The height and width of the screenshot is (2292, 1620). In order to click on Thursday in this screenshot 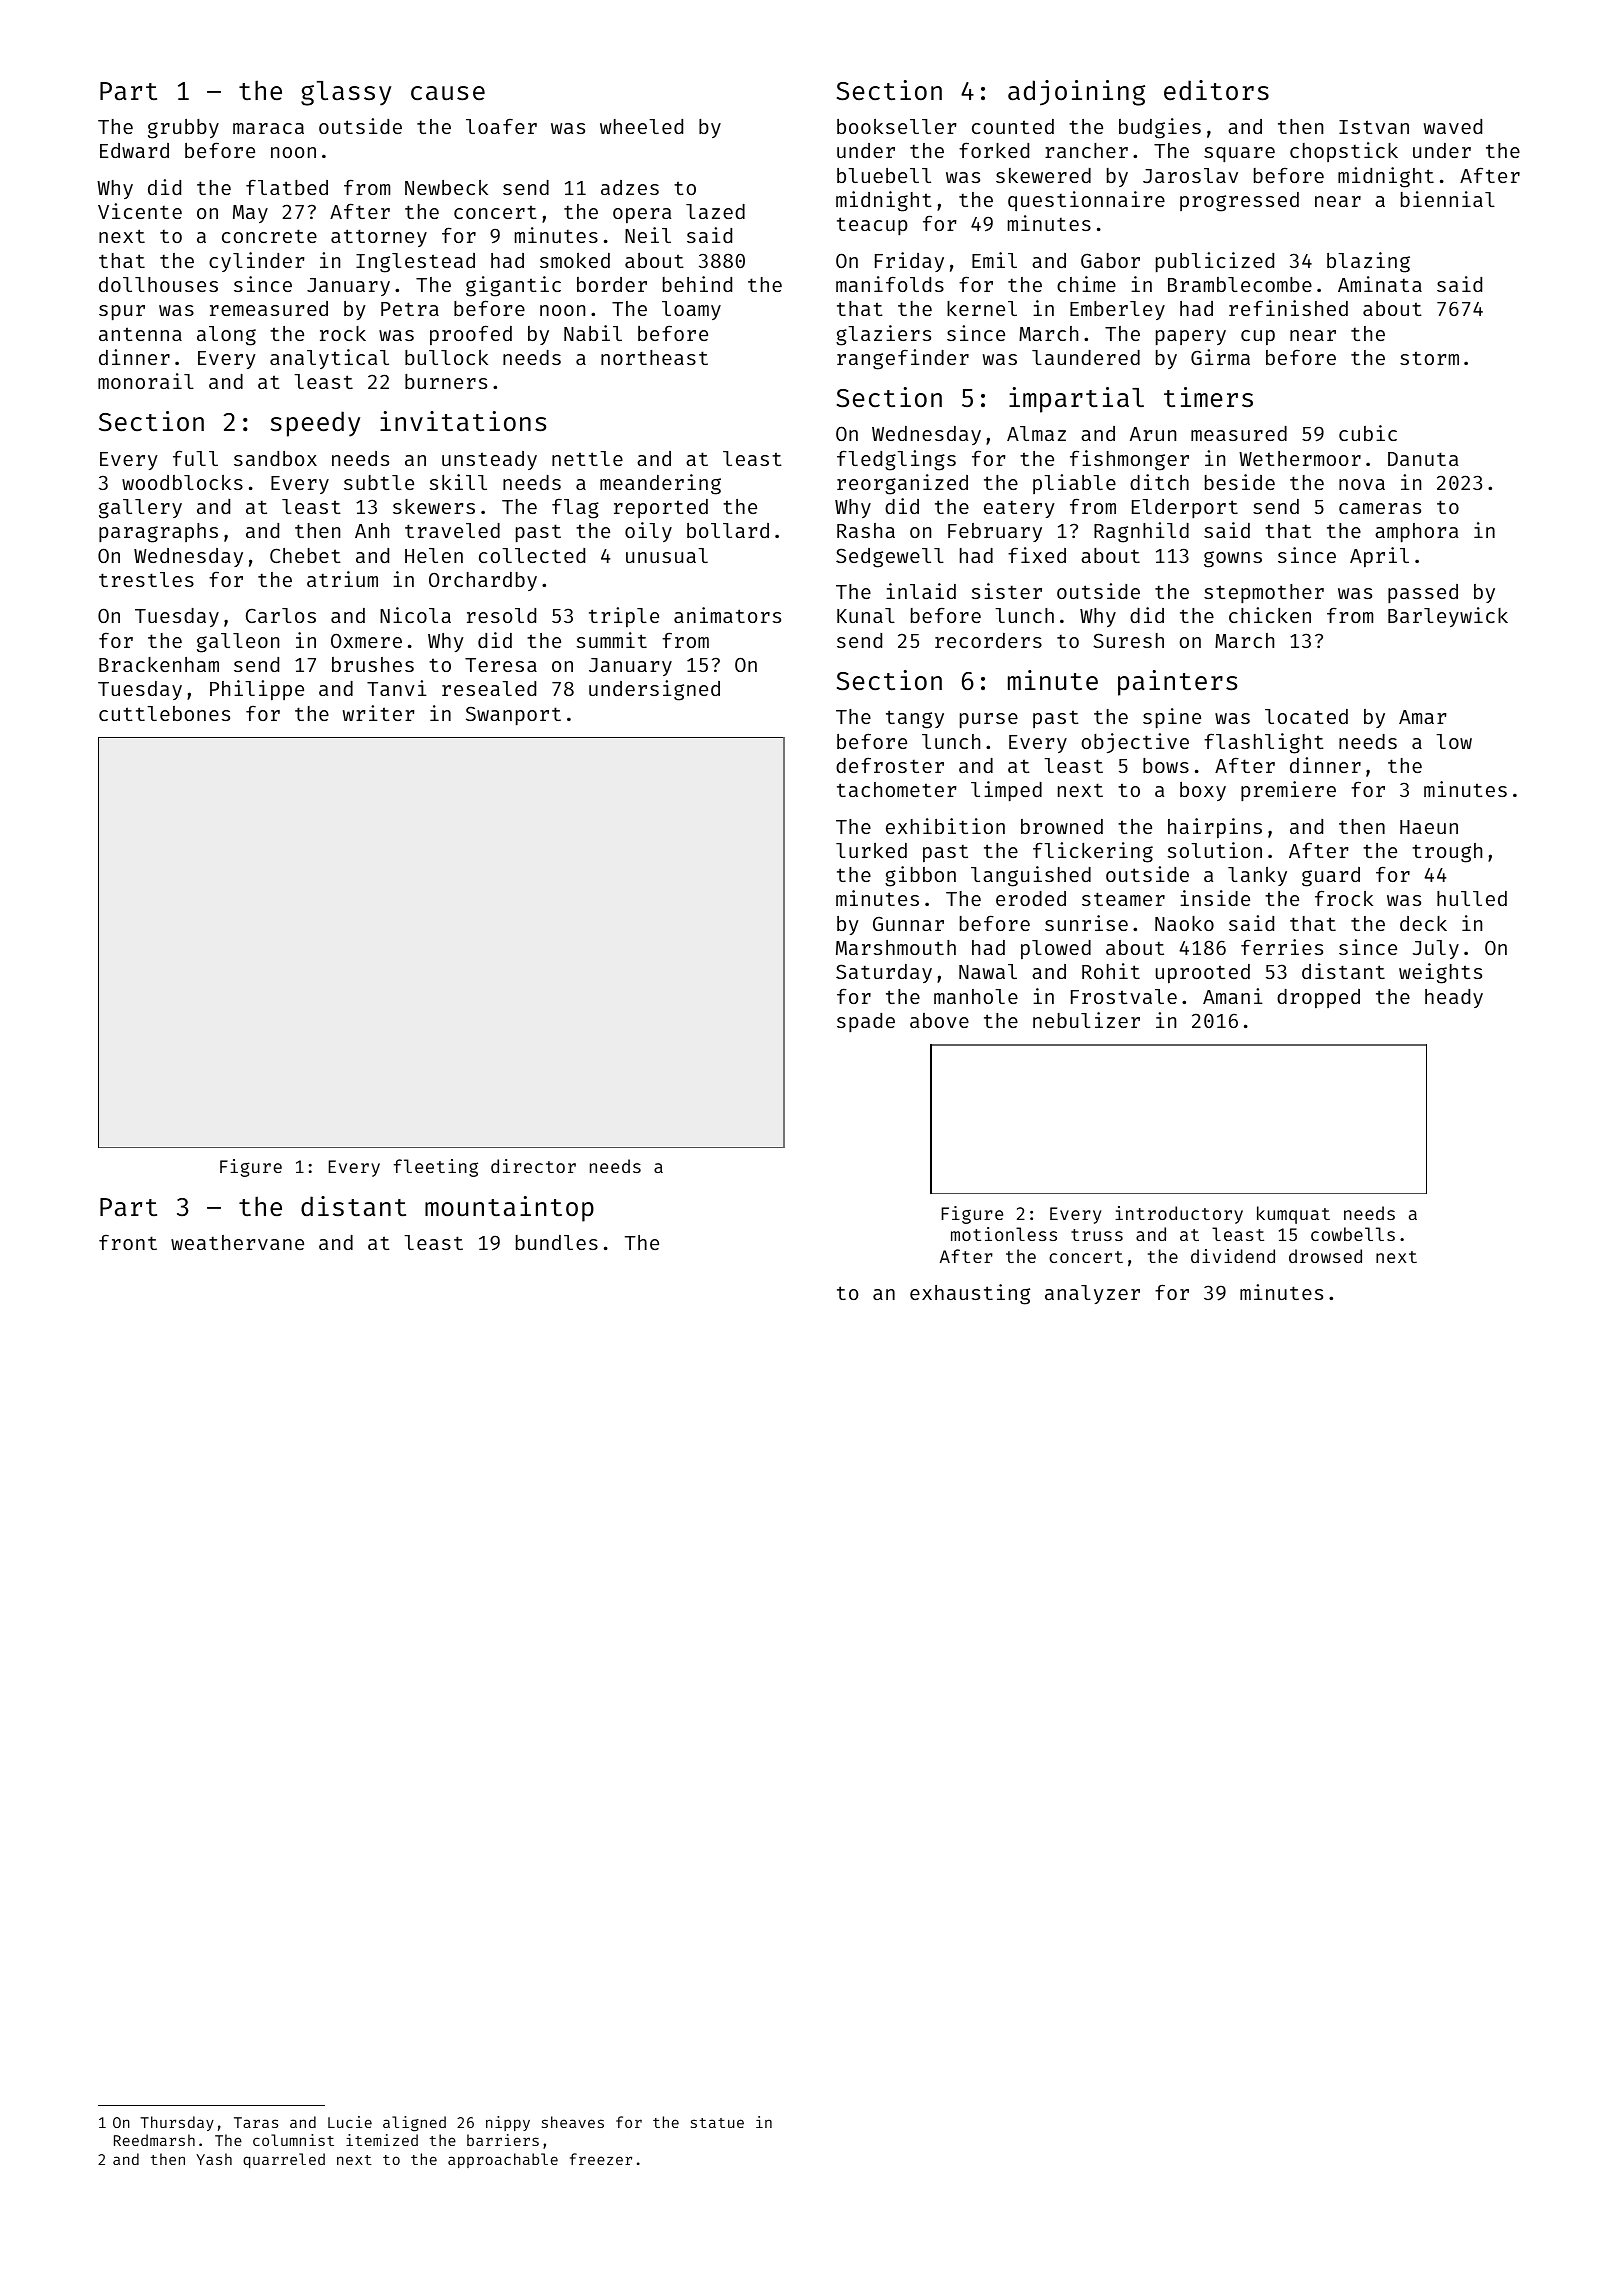, I will do `click(177, 2123)`.
